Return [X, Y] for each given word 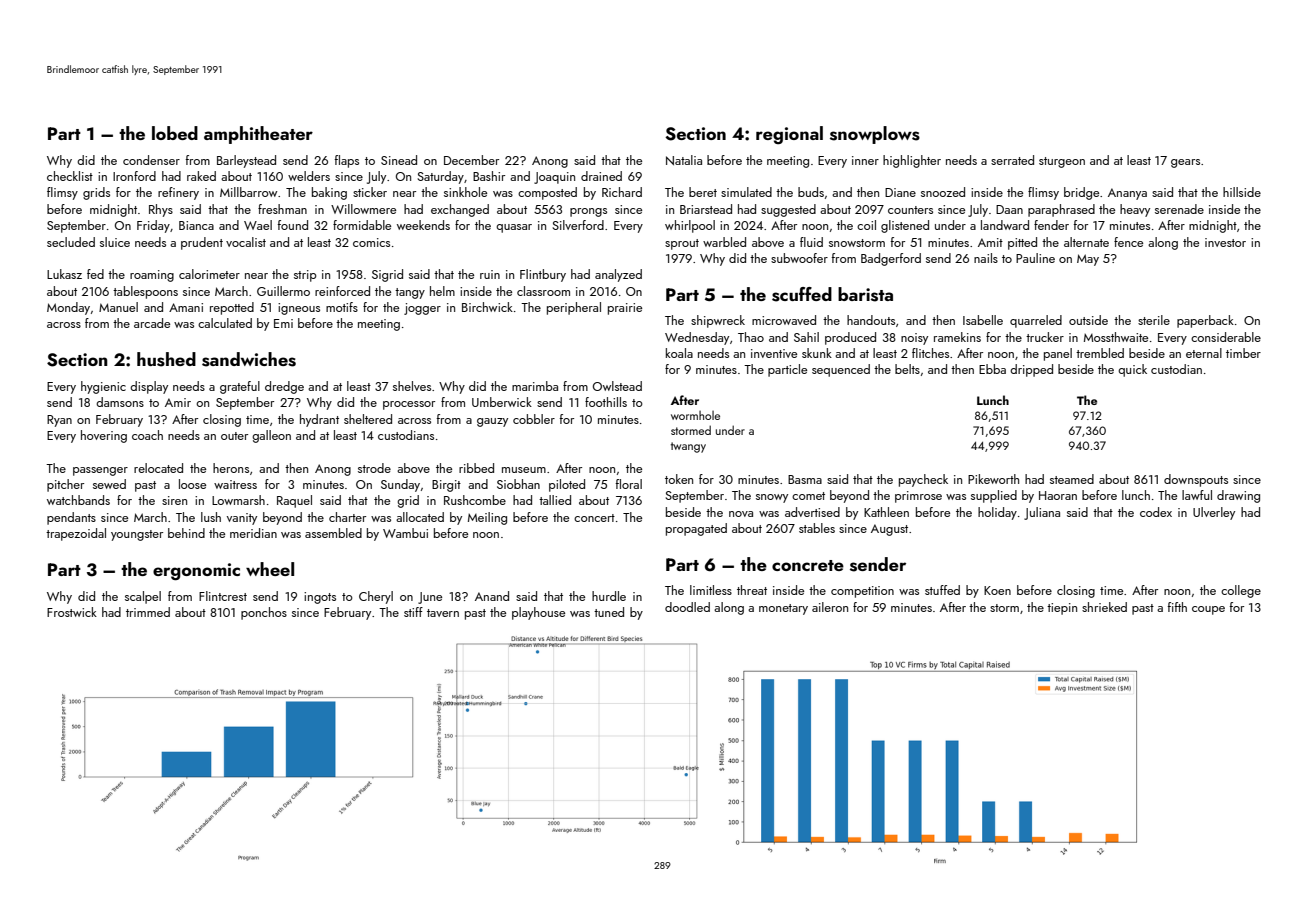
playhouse [538, 613]
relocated [158, 468]
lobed [175, 133]
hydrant [319, 420]
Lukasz [64, 274]
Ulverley [1214, 513]
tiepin [1062, 609]
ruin [490, 274]
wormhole [695, 415]
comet [808, 496]
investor [1225, 242]
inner [865, 160]
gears [1185, 163]
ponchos [264, 613]
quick [1132, 370]
